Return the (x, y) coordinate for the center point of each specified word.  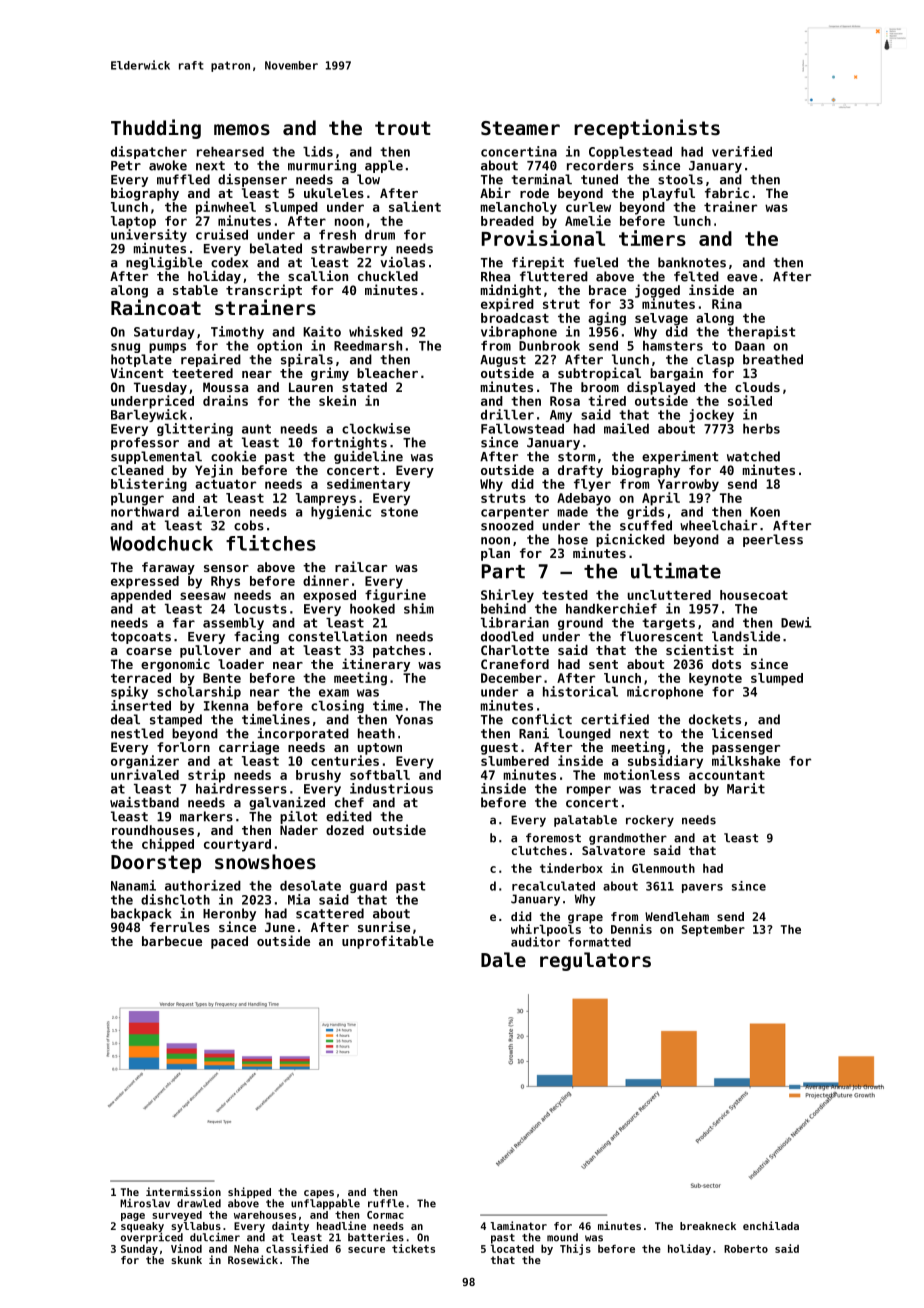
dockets (715, 719)
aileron (214, 511)
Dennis (631, 929)
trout (403, 128)
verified (742, 151)
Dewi (796, 622)
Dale (503, 959)
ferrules (180, 927)
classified (297, 1248)
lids (318, 151)
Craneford (515, 664)
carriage (249, 748)
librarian (515, 622)
